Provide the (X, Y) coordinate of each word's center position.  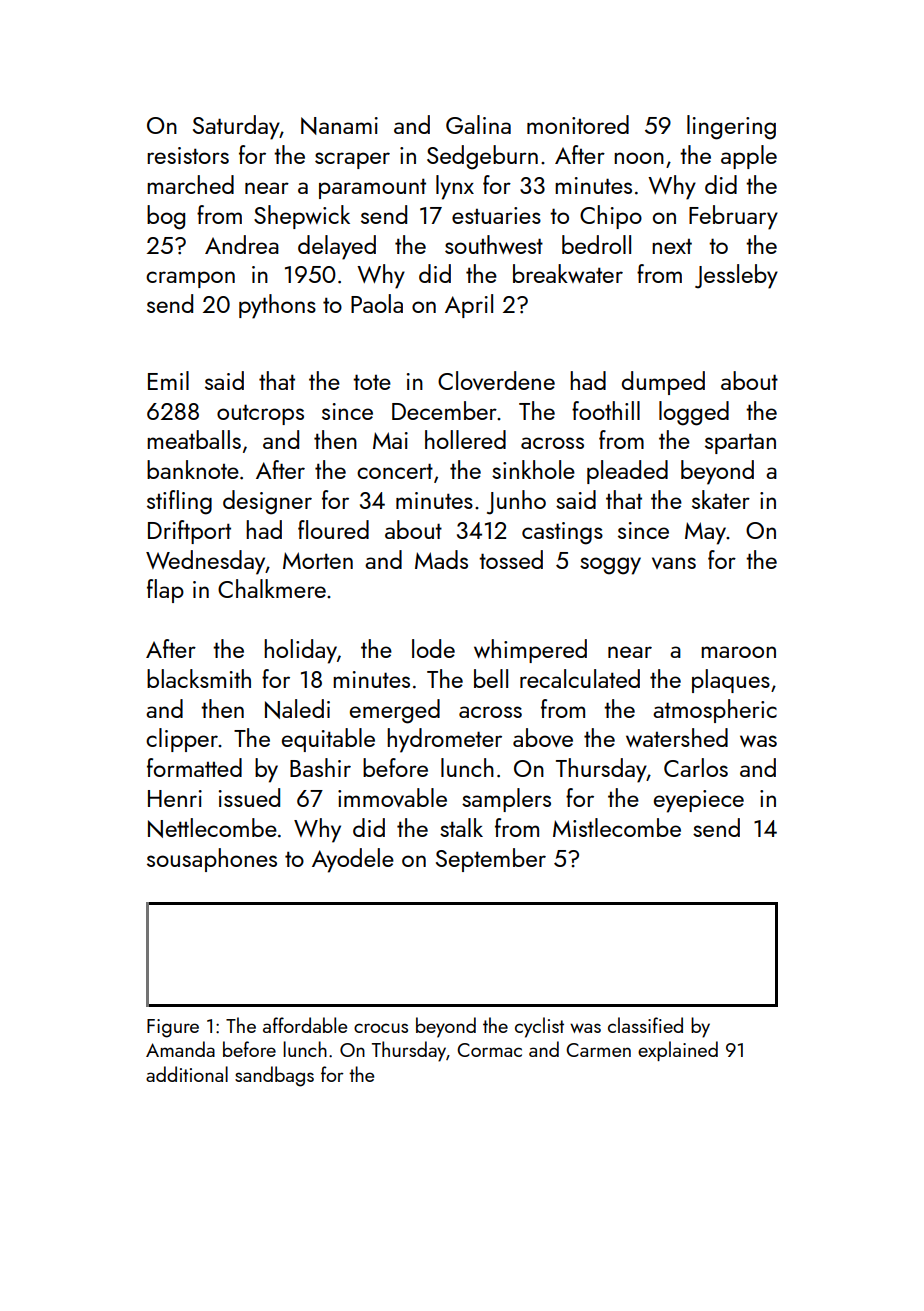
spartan (740, 443)
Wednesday (206, 562)
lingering (731, 127)
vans (674, 563)
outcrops (260, 414)
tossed (511, 559)
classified (645, 1025)
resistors (188, 155)
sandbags (274, 1076)
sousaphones (212, 860)
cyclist (539, 1027)
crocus (381, 1028)
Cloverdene (496, 380)
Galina (478, 124)
